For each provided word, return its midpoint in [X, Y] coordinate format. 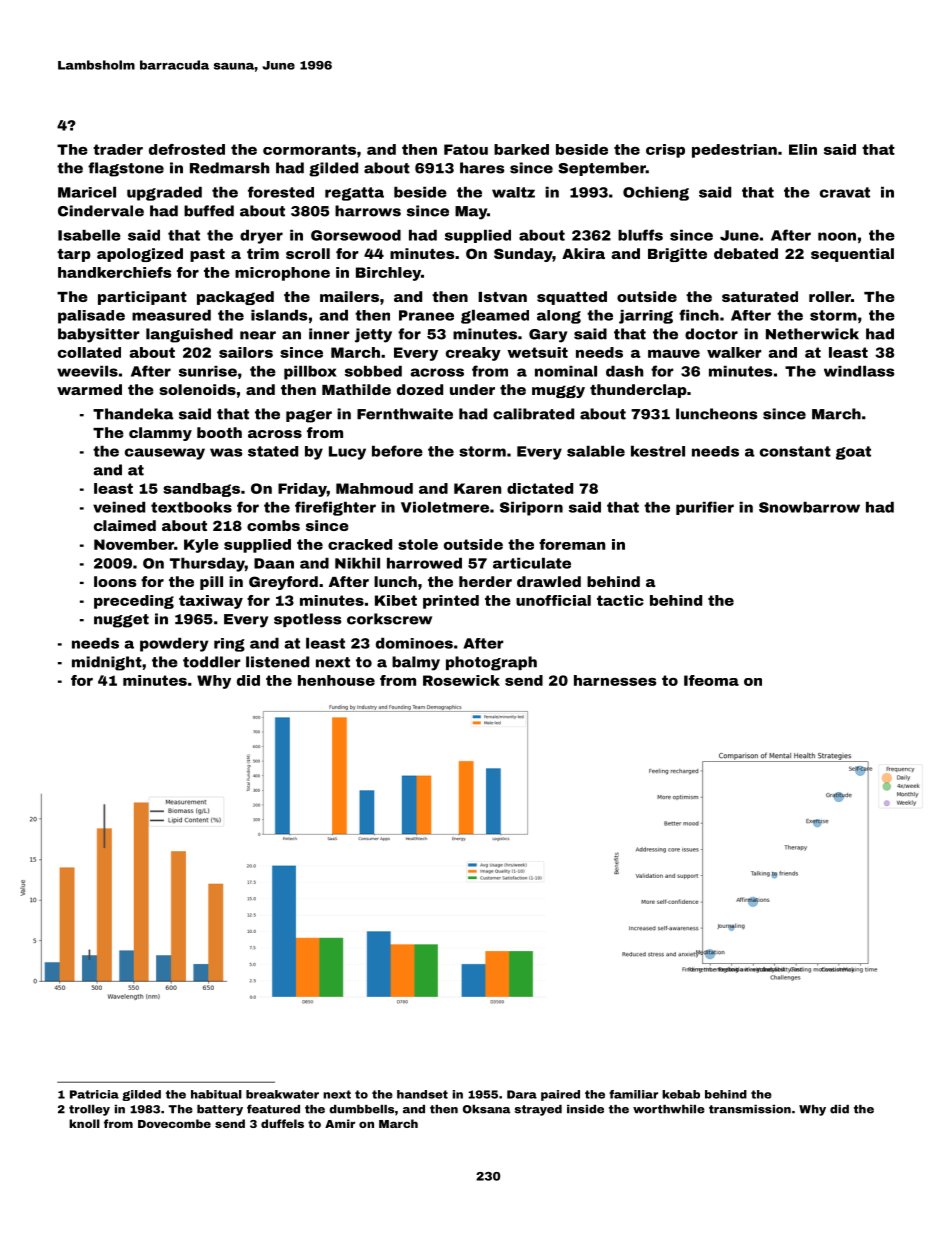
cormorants [309, 149]
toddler [212, 662]
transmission [750, 1109]
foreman [572, 544]
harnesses [615, 680]
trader [118, 149]
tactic [620, 600]
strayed [538, 1110]
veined [119, 507]
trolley [89, 1110]
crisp [665, 151]
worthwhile [669, 1109]
